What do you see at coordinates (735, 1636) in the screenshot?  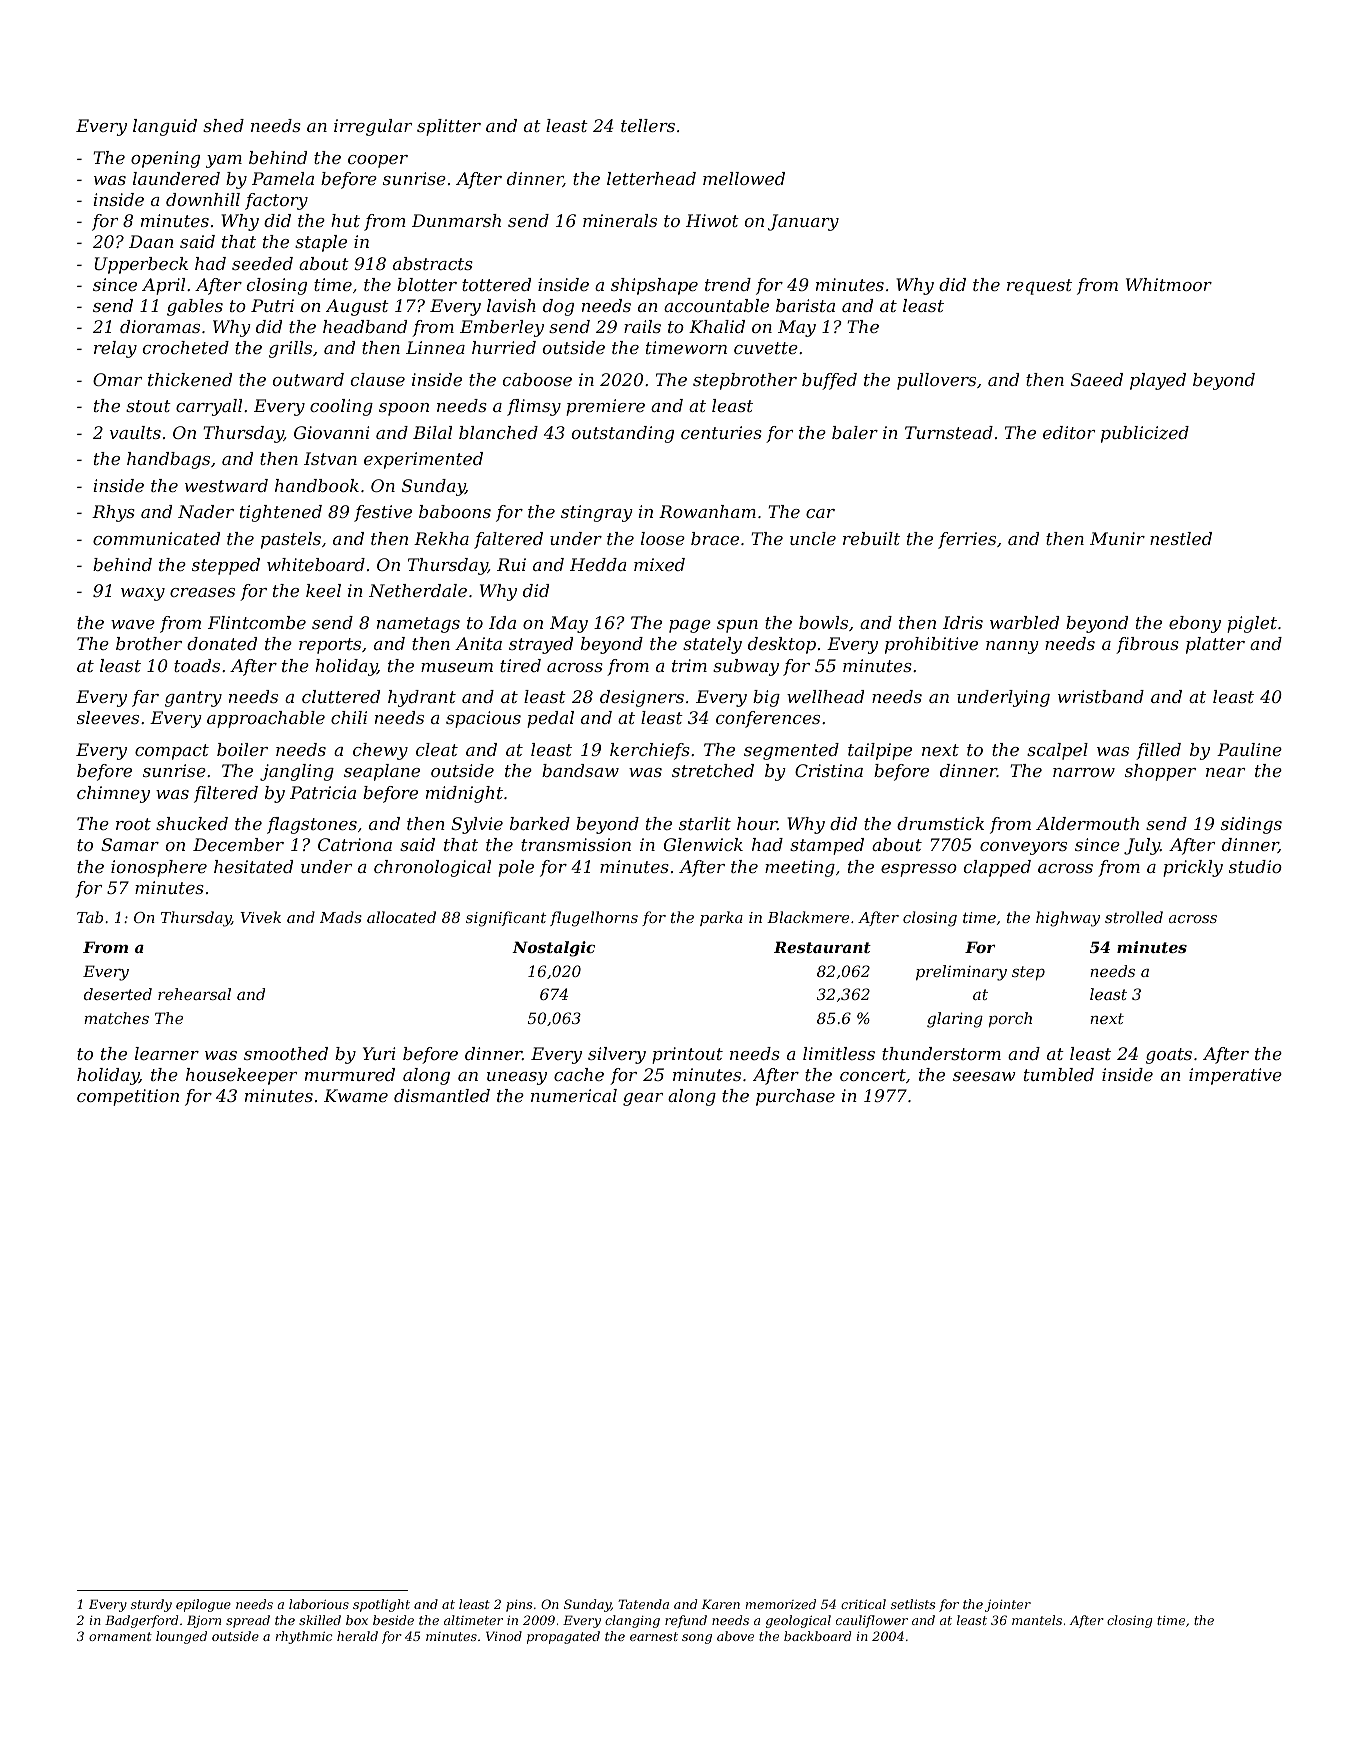 I see `above` at bounding box center [735, 1636].
